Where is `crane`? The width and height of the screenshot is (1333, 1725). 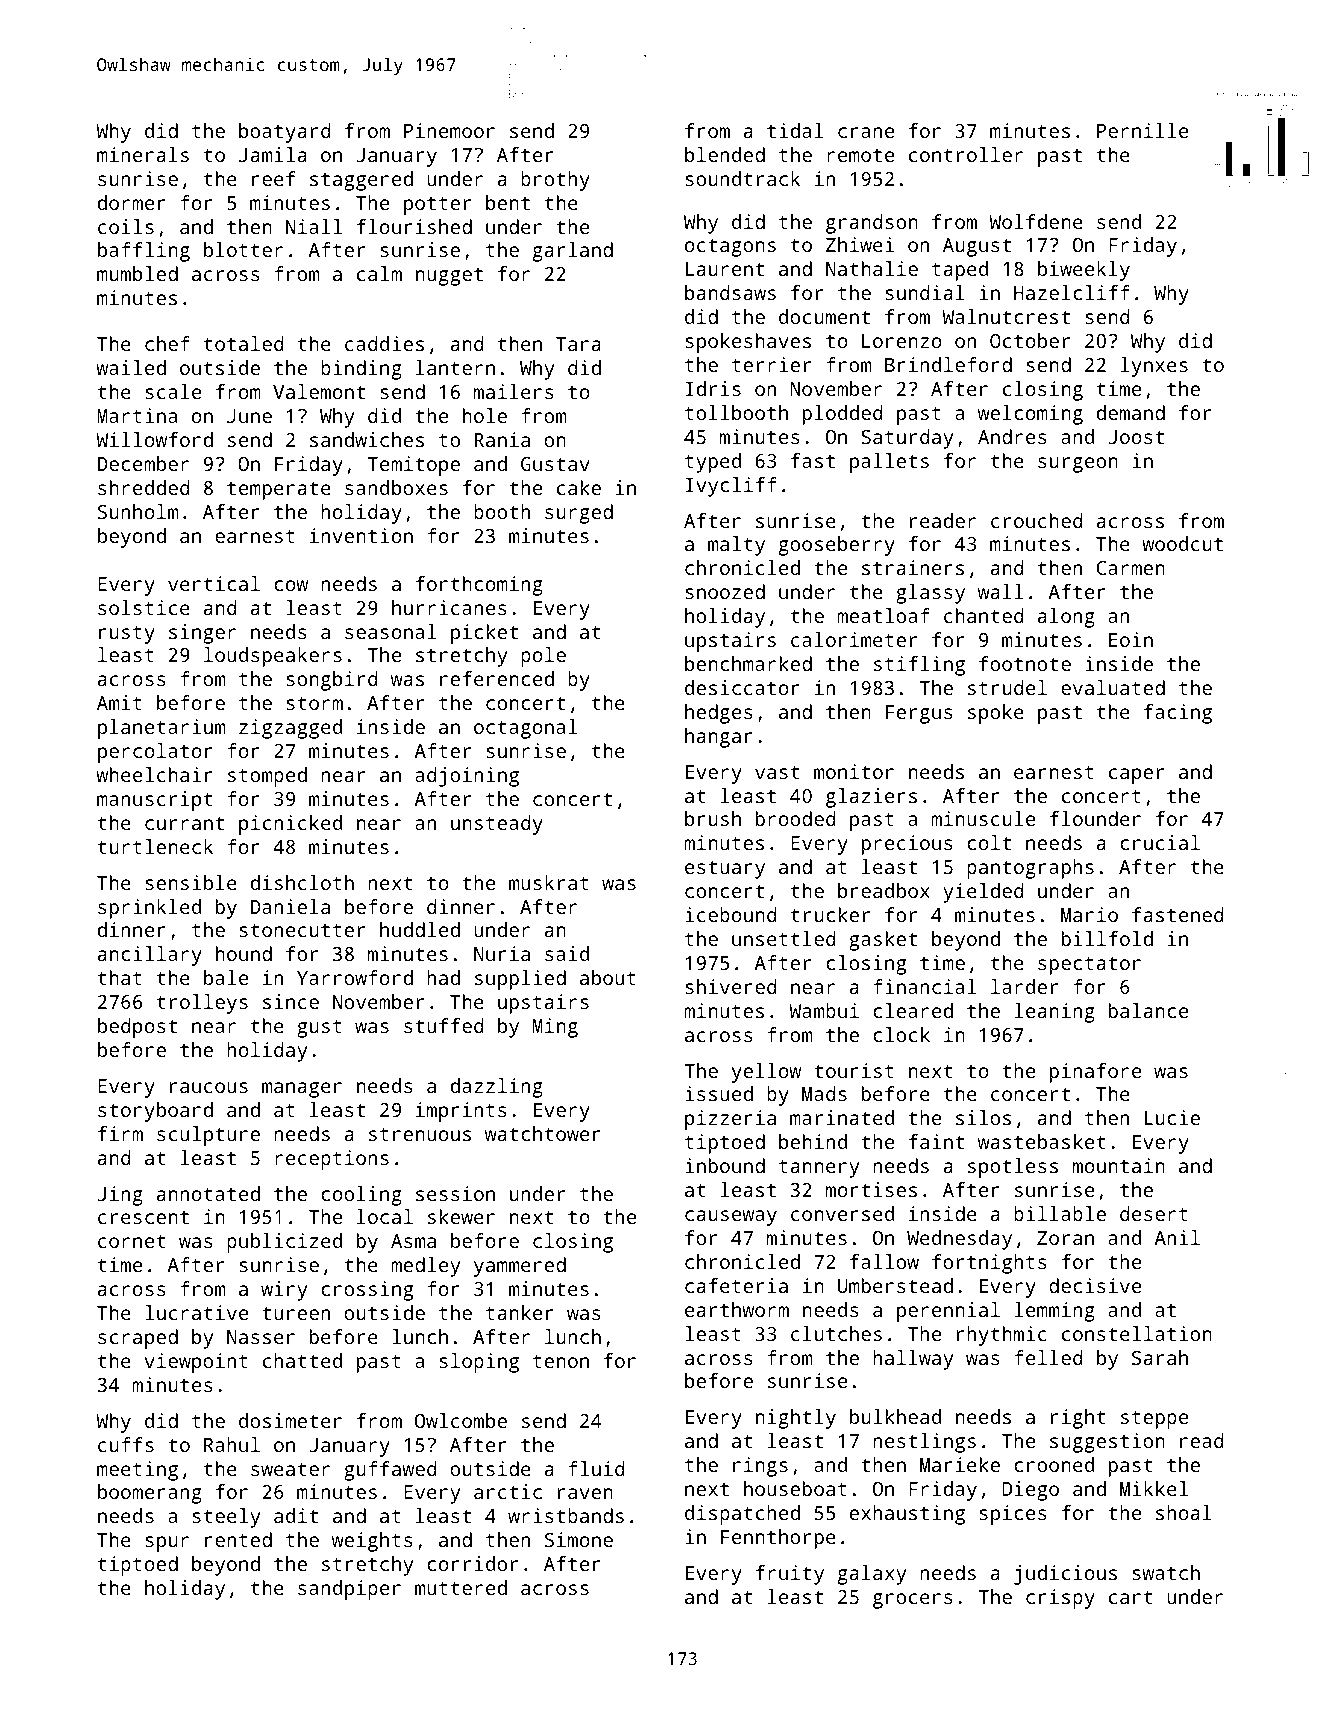
crane is located at coordinates (866, 132).
